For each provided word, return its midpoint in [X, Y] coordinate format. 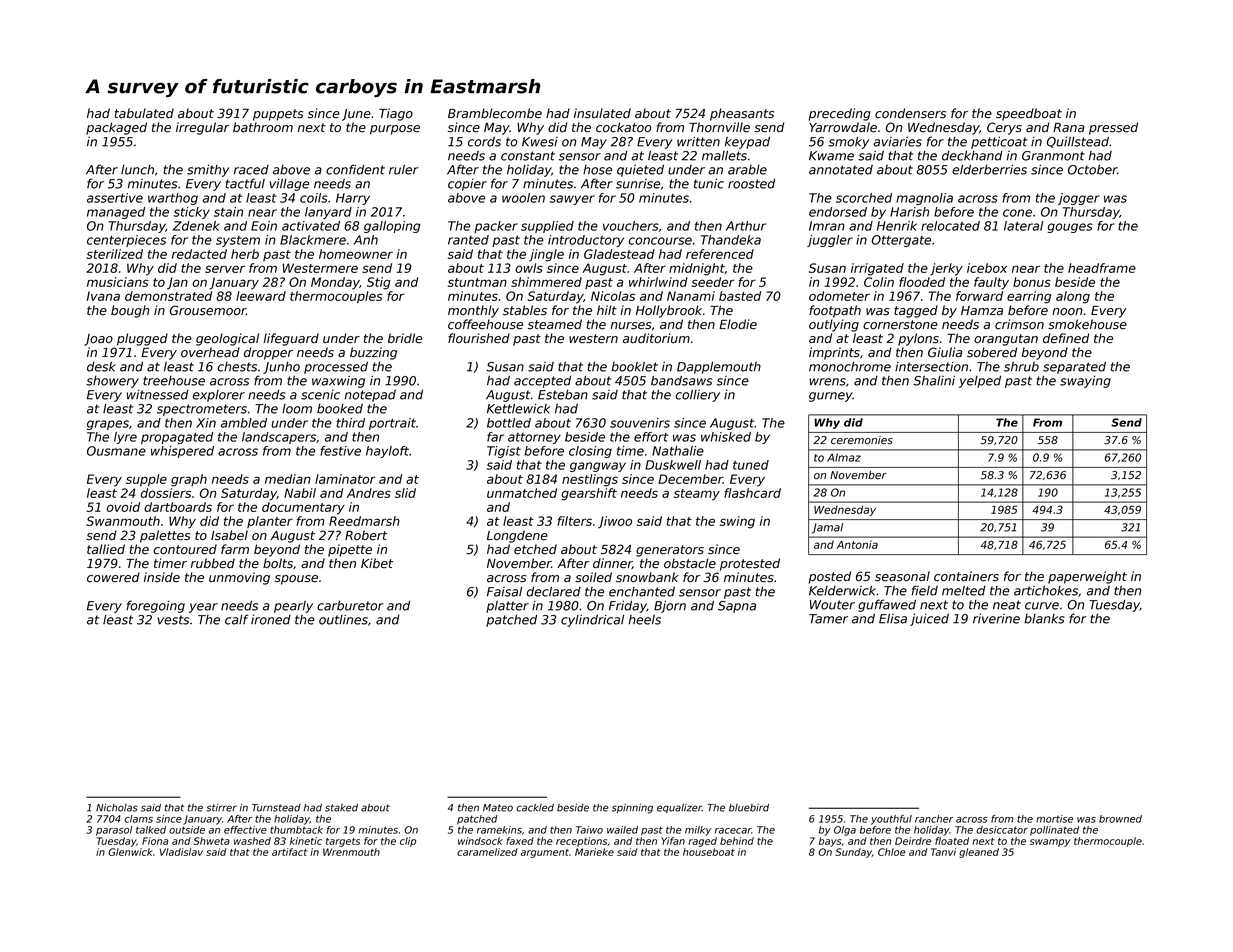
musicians [118, 282]
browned [1120, 819]
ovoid [123, 507]
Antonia [857, 544]
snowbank [647, 577]
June [356, 115]
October [1092, 169]
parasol [114, 831]
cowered [113, 577]
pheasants [742, 114]
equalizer [679, 808]
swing [737, 522]
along [1073, 297]
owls [529, 268]
